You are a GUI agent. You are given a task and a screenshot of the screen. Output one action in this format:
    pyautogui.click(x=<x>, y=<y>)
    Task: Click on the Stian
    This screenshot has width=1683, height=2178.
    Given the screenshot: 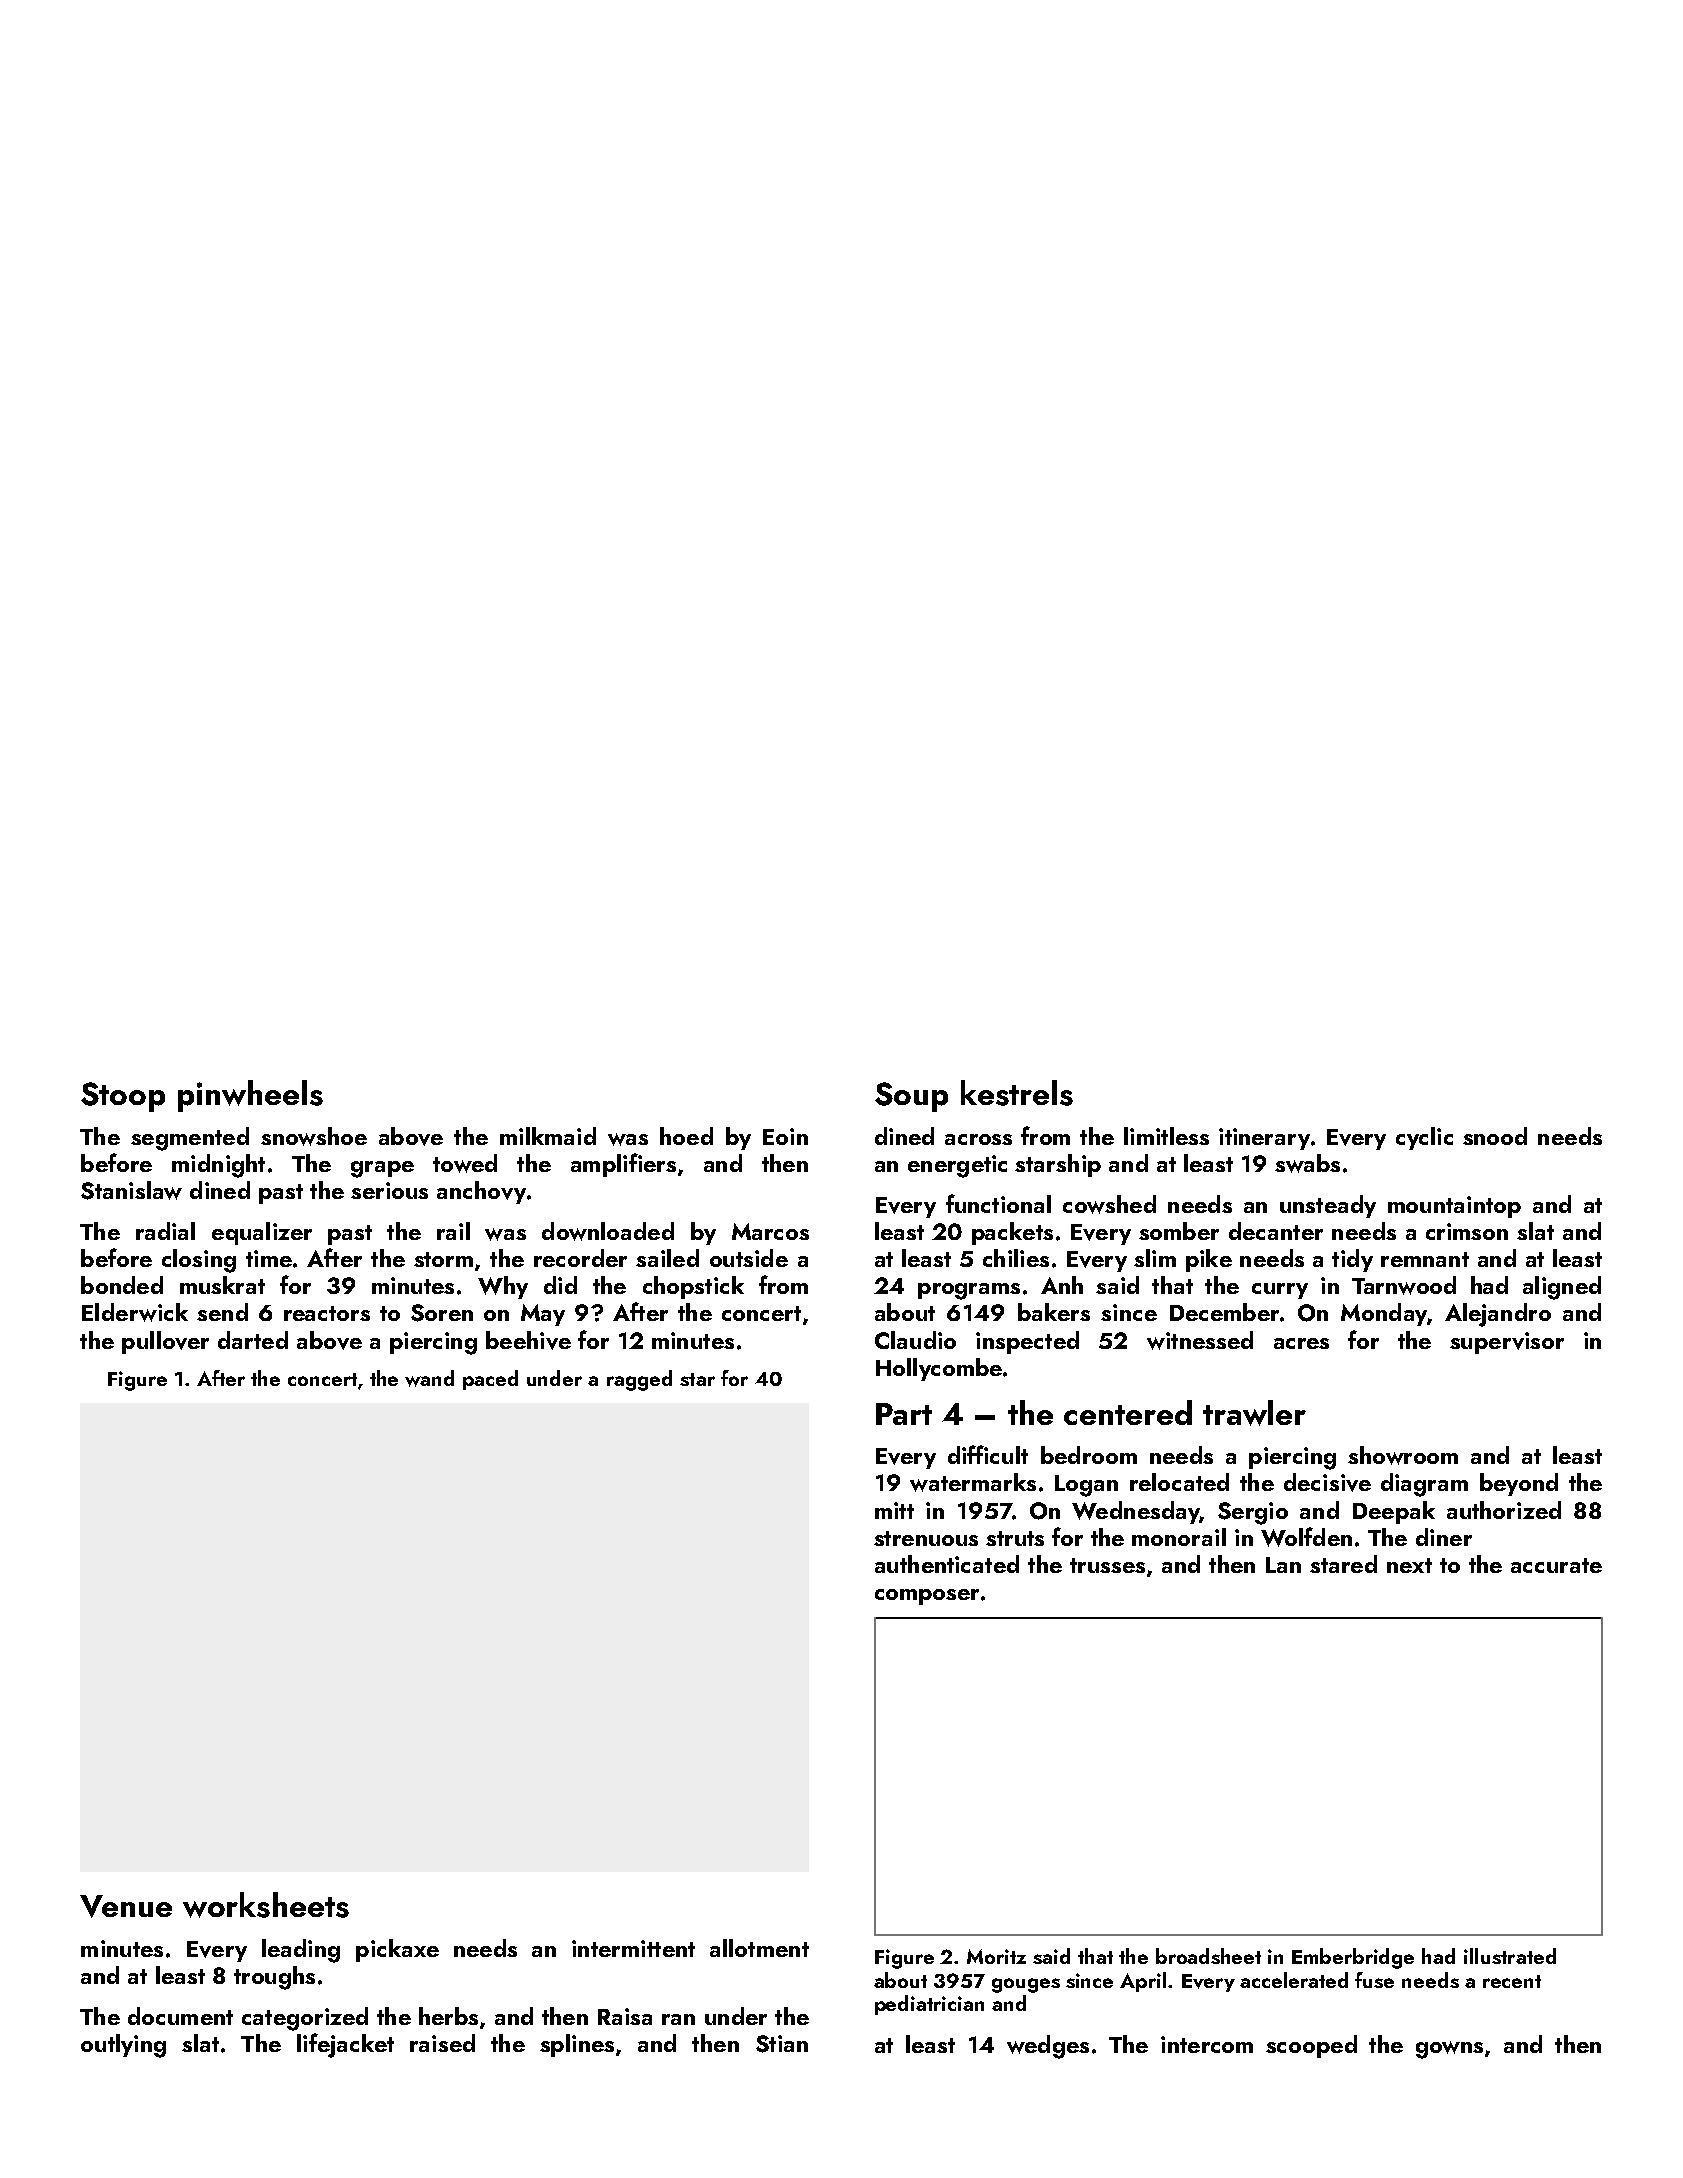 What is the action you would take?
    pyautogui.click(x=782, y=2044)
